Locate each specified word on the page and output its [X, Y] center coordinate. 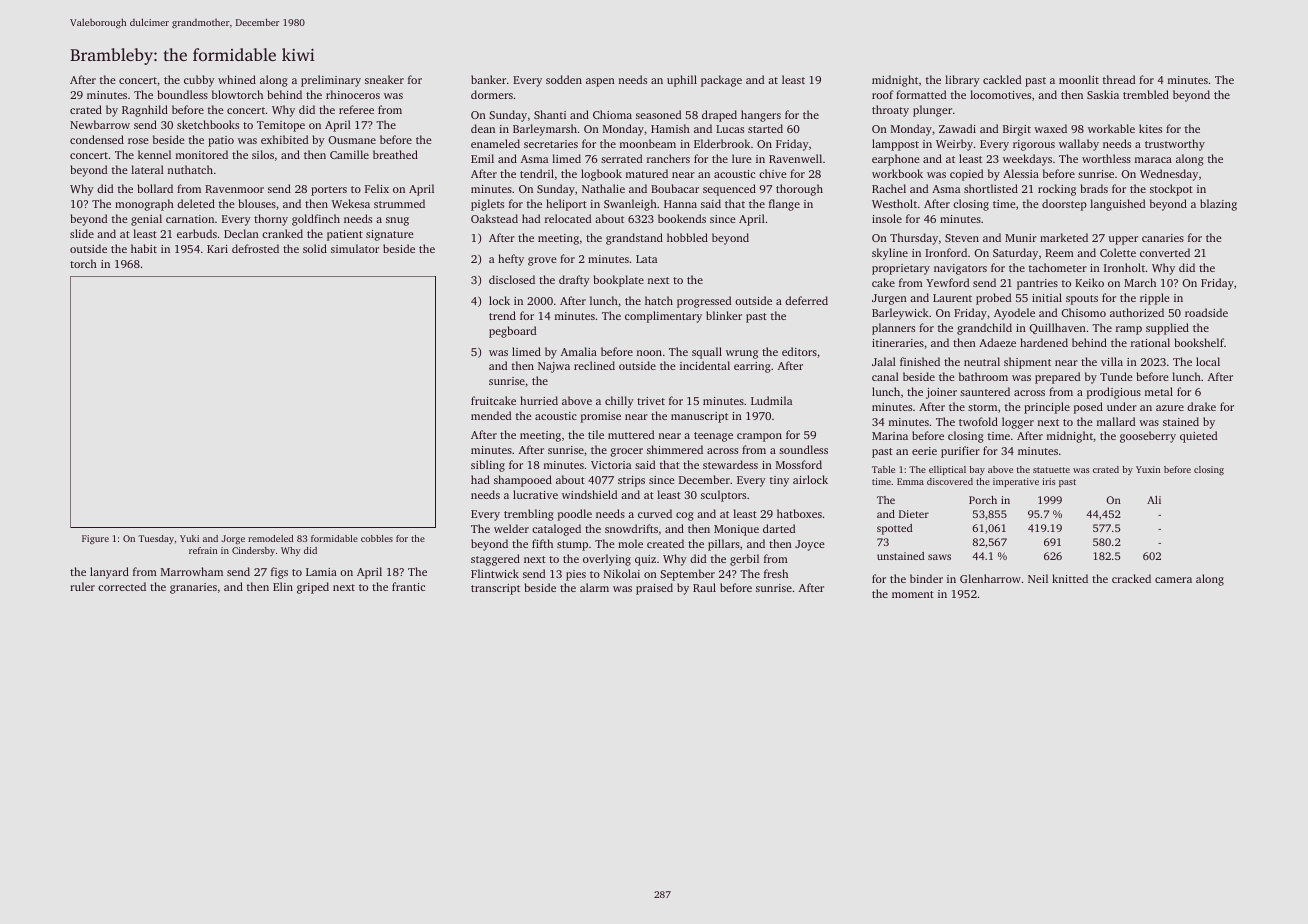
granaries [193, 588]
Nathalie [603, 188]
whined [237, 79]
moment [913, 594]
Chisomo [1083, 312]
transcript [495, 589]
